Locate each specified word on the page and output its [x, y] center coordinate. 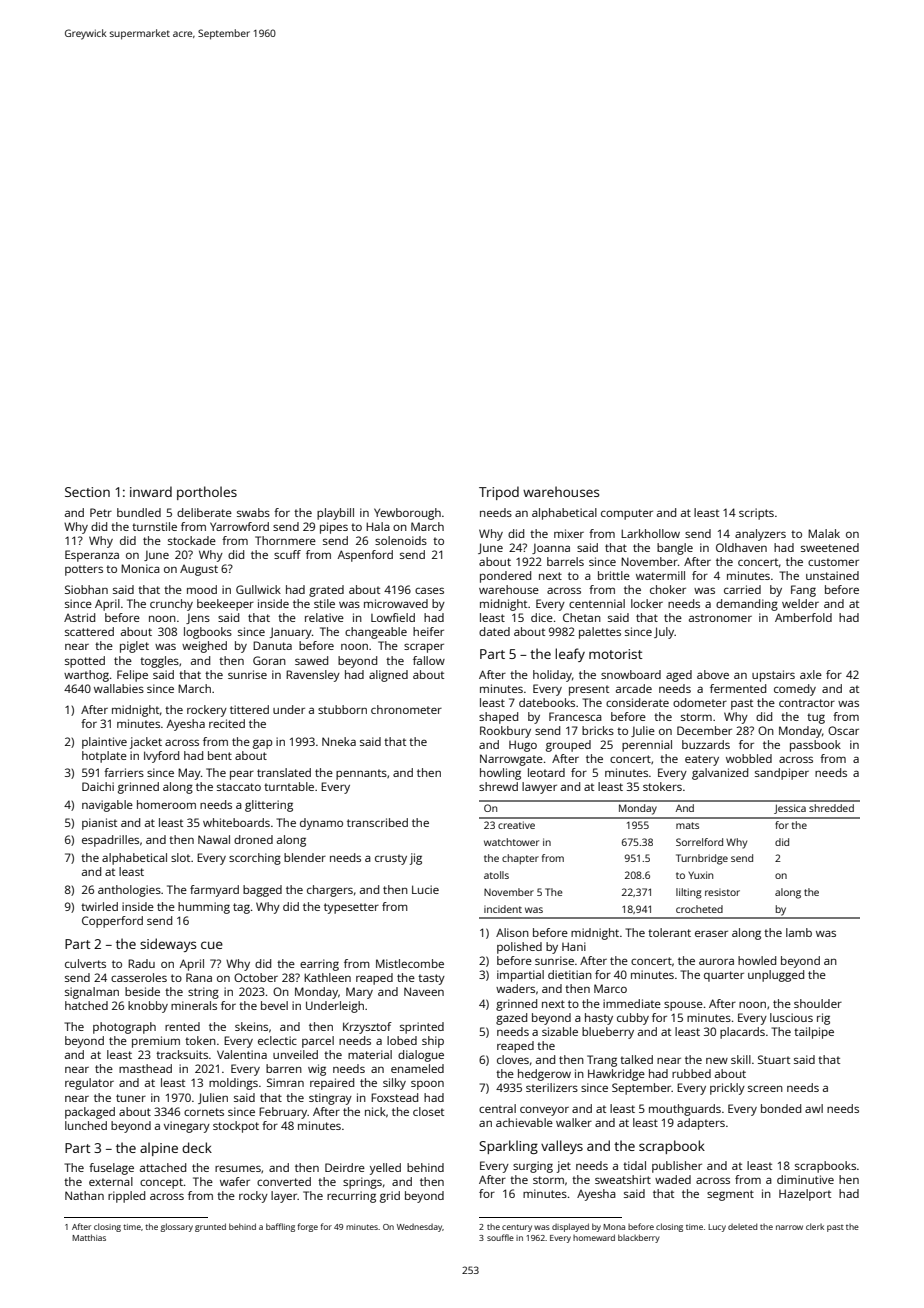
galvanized [720, 774]
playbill [335, 514]
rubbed [691, 1073]
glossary [177, 1227]
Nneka [339, 741]
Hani [574, 946]
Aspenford [365, 556]
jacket [146, 743]
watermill [660, 575]
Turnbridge [702, 859]
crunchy [171, 605]
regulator [89, 1084]
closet [428, 1111]
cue [212, 945]
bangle [675, 549]
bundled [139, 512]
